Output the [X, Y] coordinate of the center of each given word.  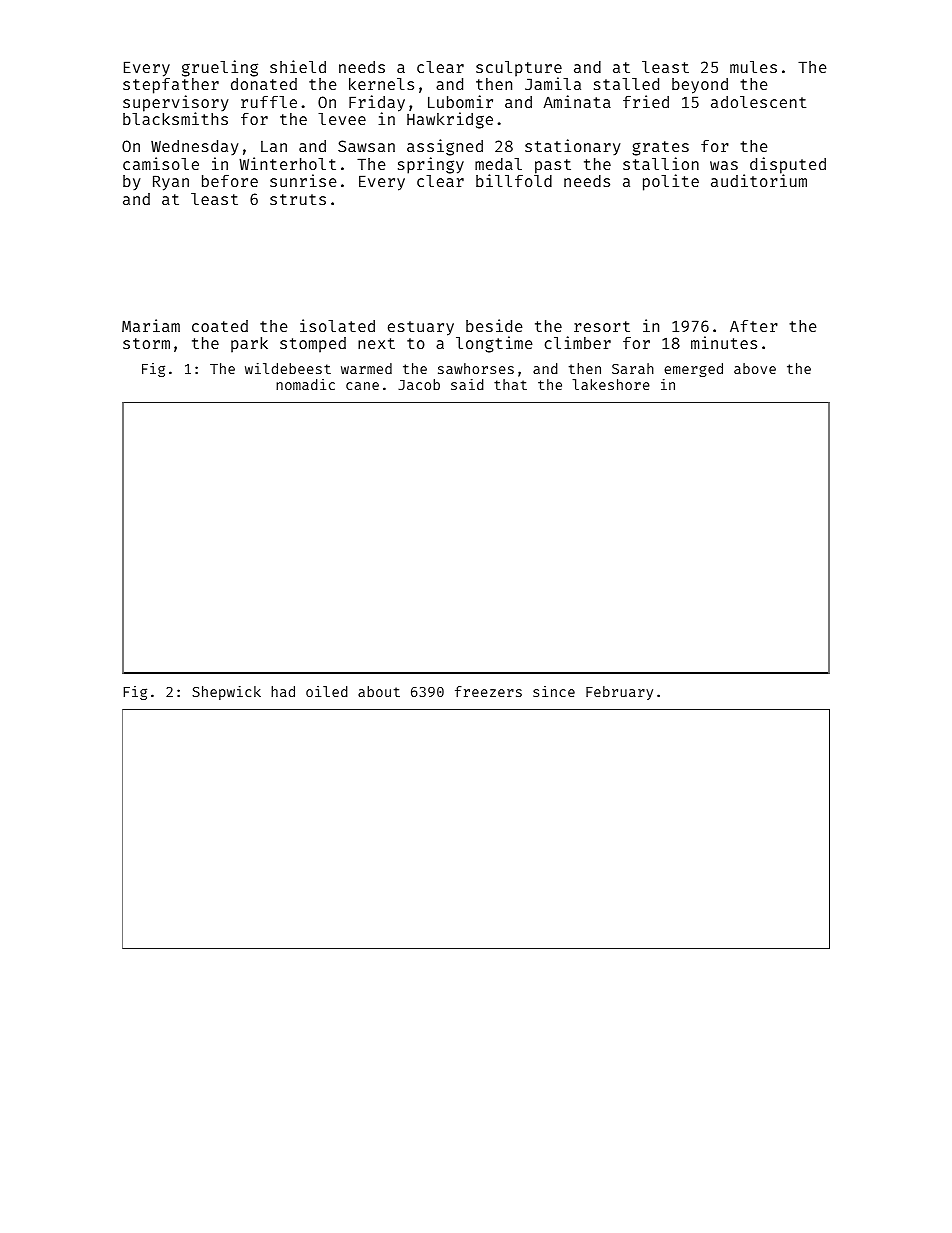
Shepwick [226, 693]
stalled [626, 84]
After [754, 326]
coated [220, 326]
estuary [421, 328]
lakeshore [611, 384]
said [467, 384]
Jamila [553, 83]
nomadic [305, 384]
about [379, 691]
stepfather [171, 86]
